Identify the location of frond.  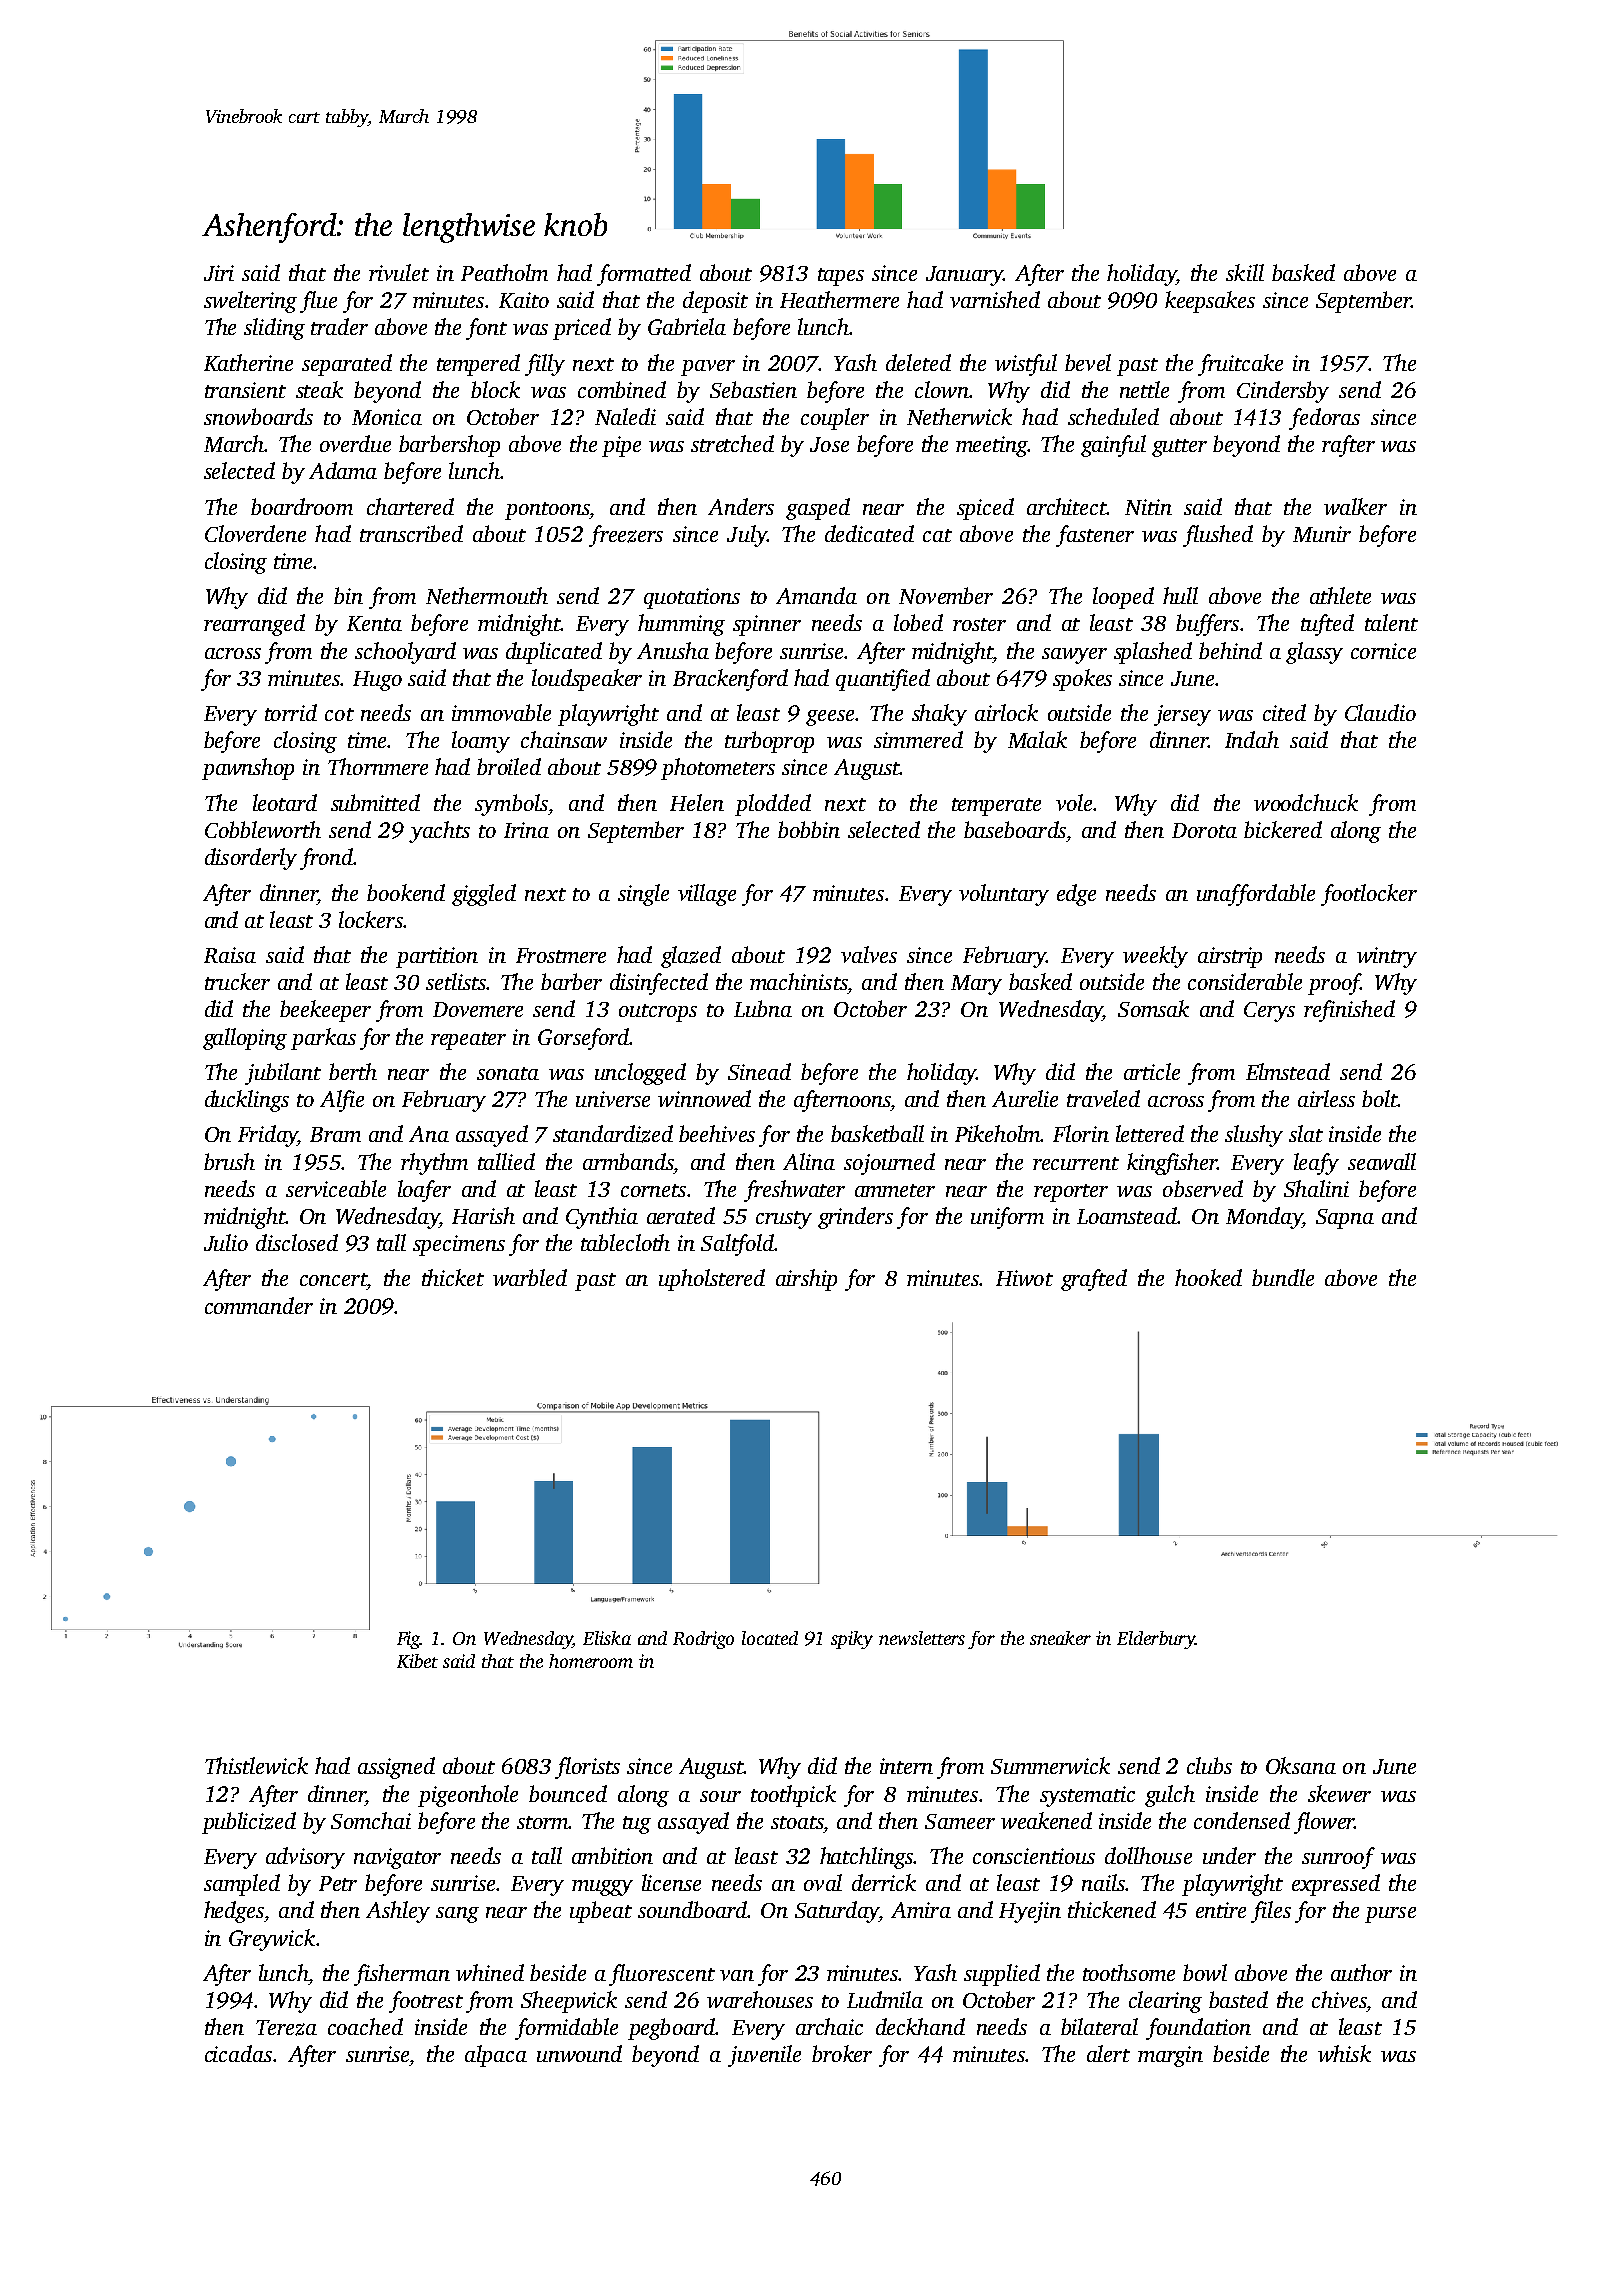
(327, 859).
